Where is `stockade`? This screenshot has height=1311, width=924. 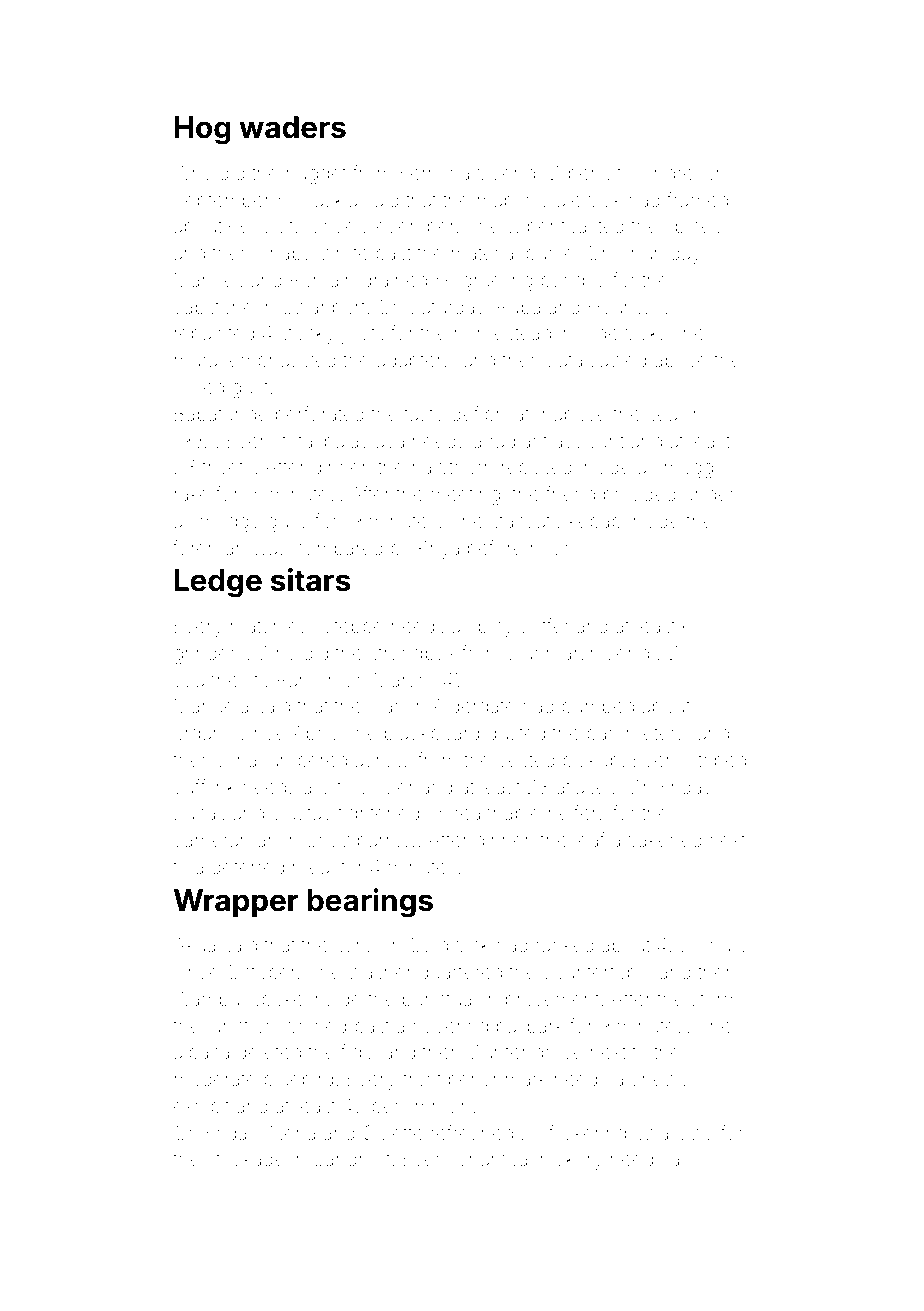 stockade is located at coordinates (246, 1159).
